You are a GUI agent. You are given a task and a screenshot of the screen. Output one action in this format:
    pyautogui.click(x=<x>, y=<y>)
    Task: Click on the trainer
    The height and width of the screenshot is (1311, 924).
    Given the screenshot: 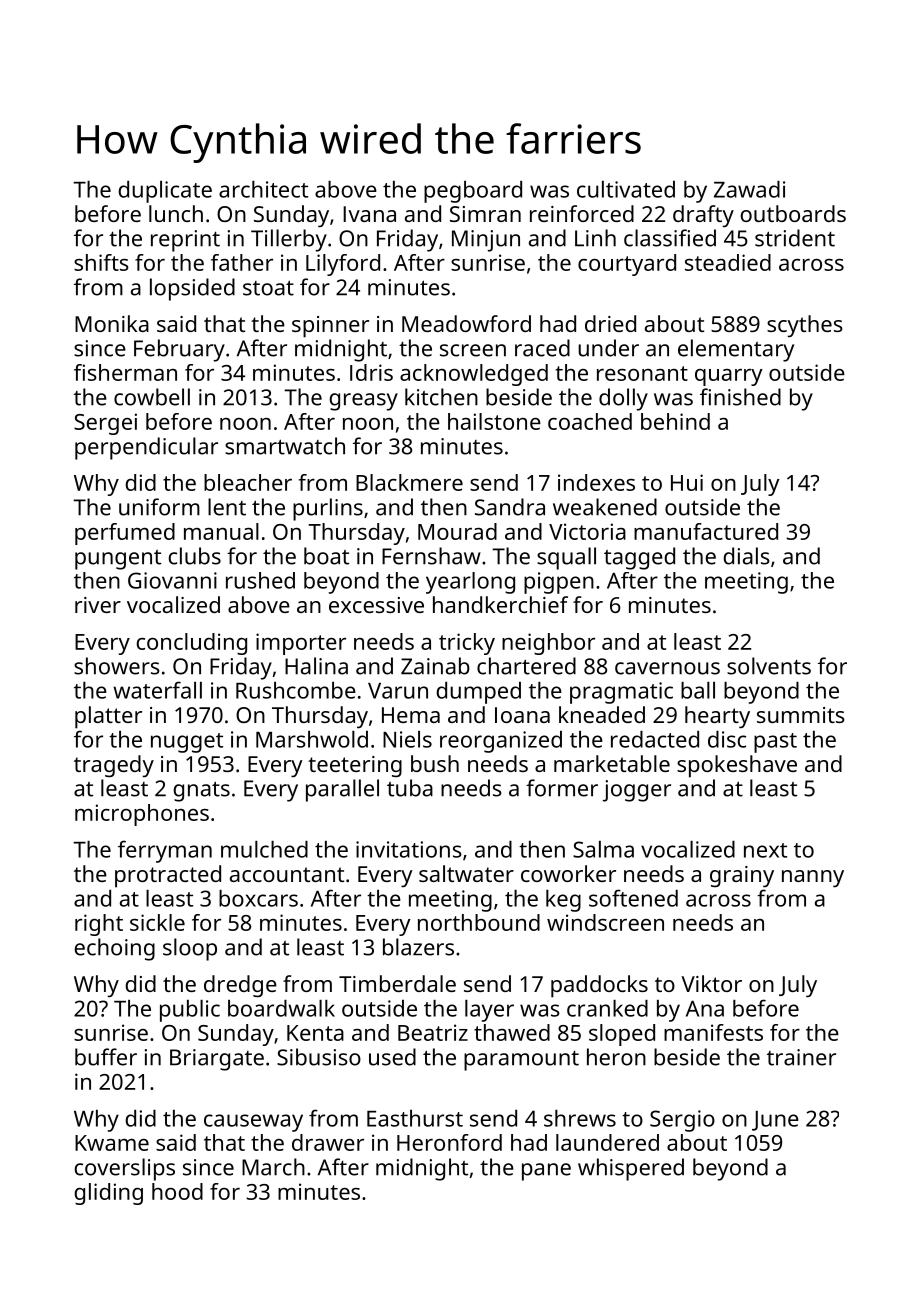 What is the action you would take?
    pyautogui.click(x=801, y=1057)
